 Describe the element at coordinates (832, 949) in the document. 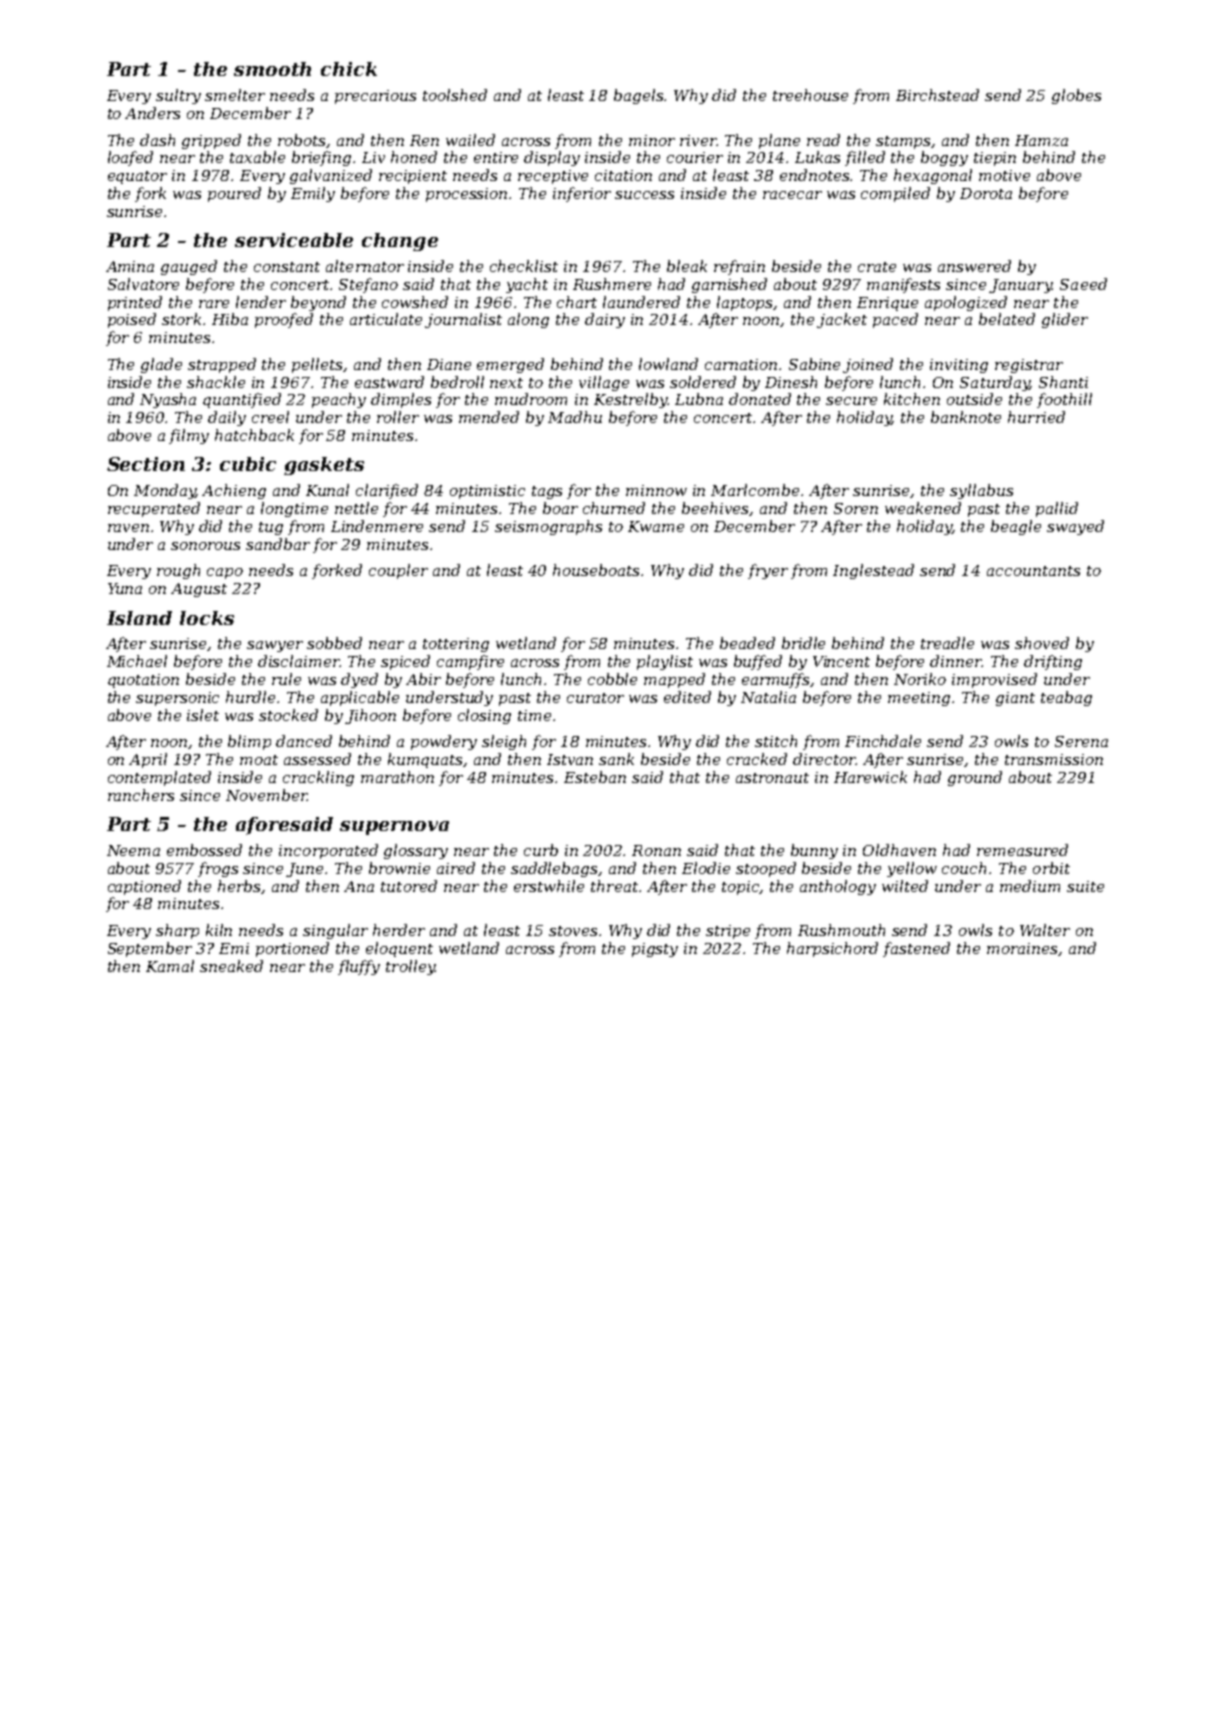

I see `harpsichord` at that location.
